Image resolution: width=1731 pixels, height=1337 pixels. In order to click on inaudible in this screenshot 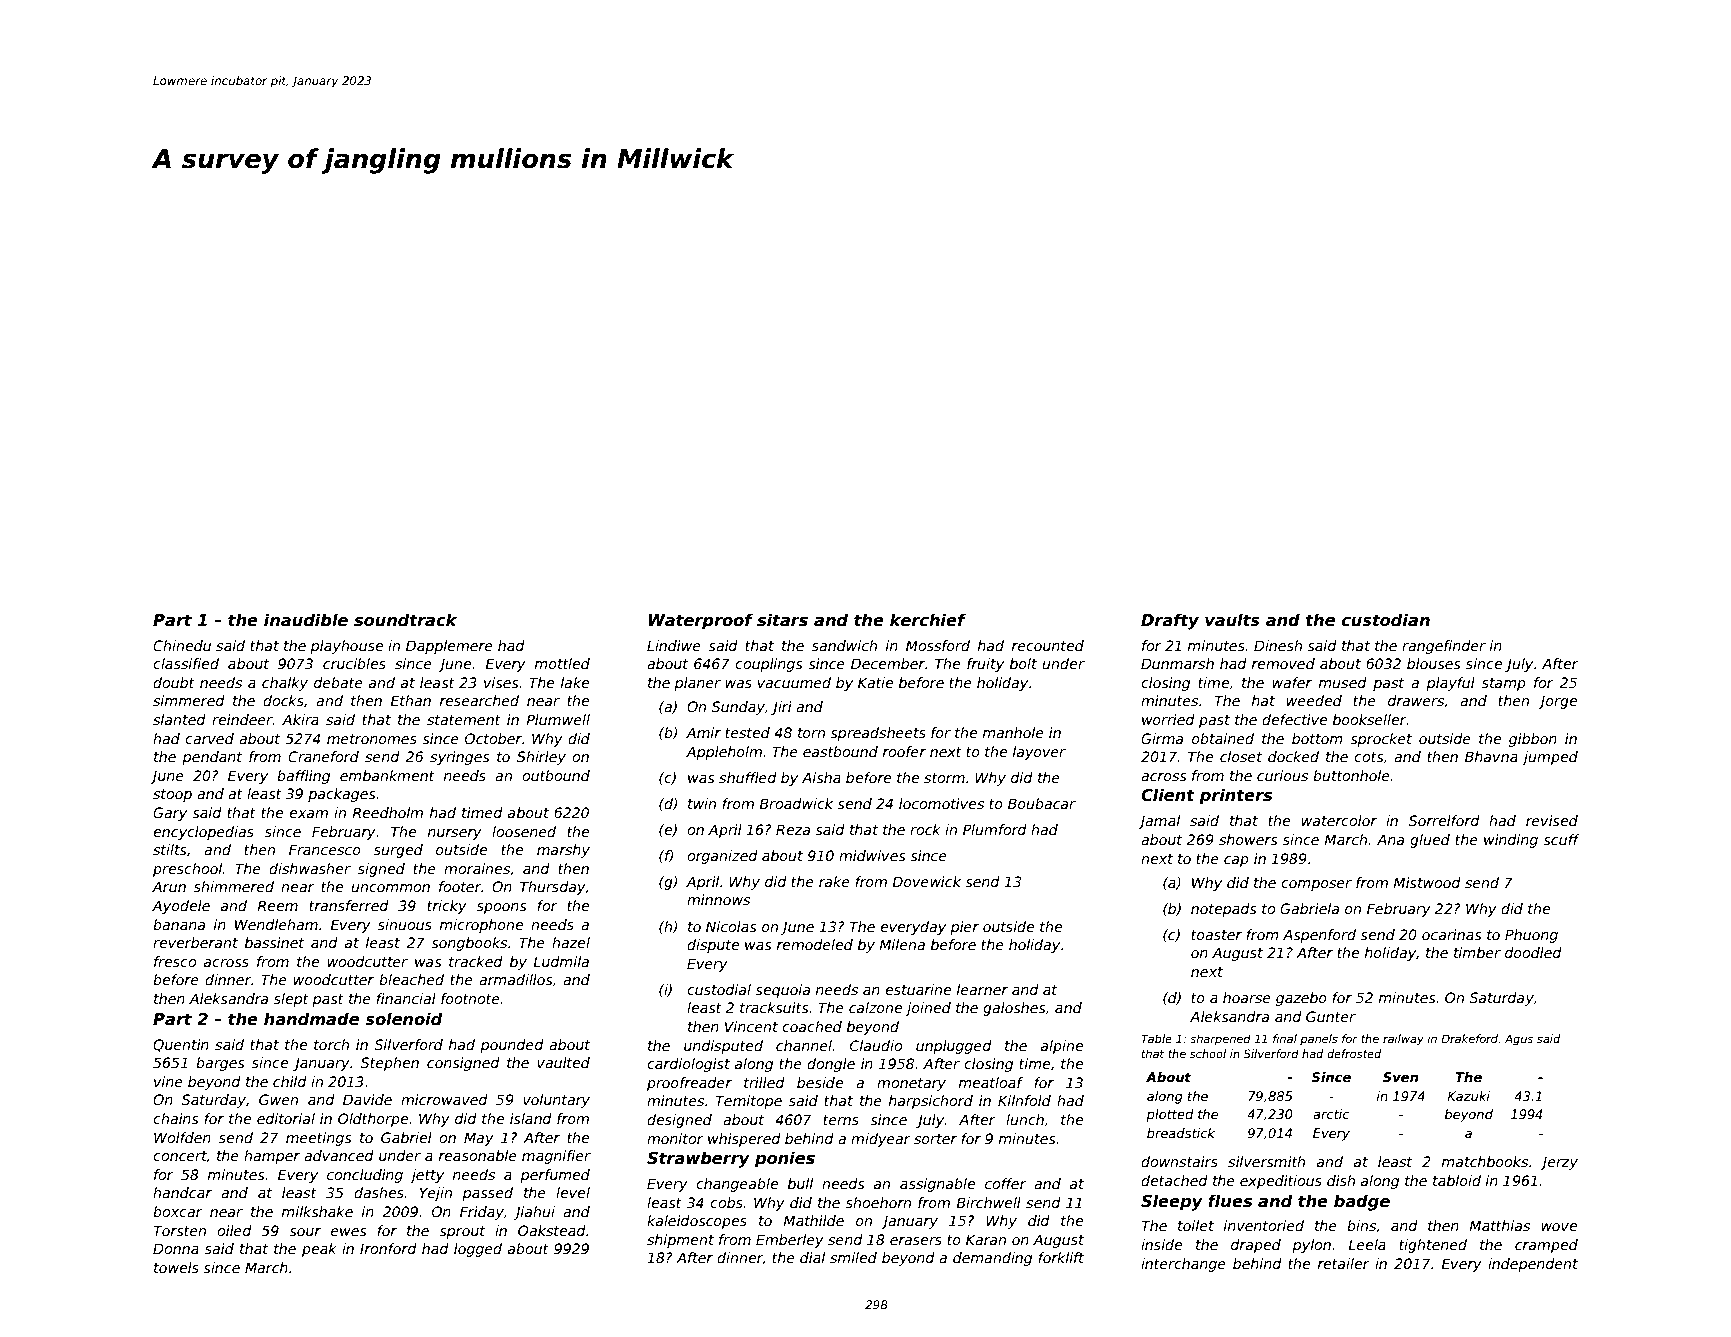, I will do `click(306, 620)`.
